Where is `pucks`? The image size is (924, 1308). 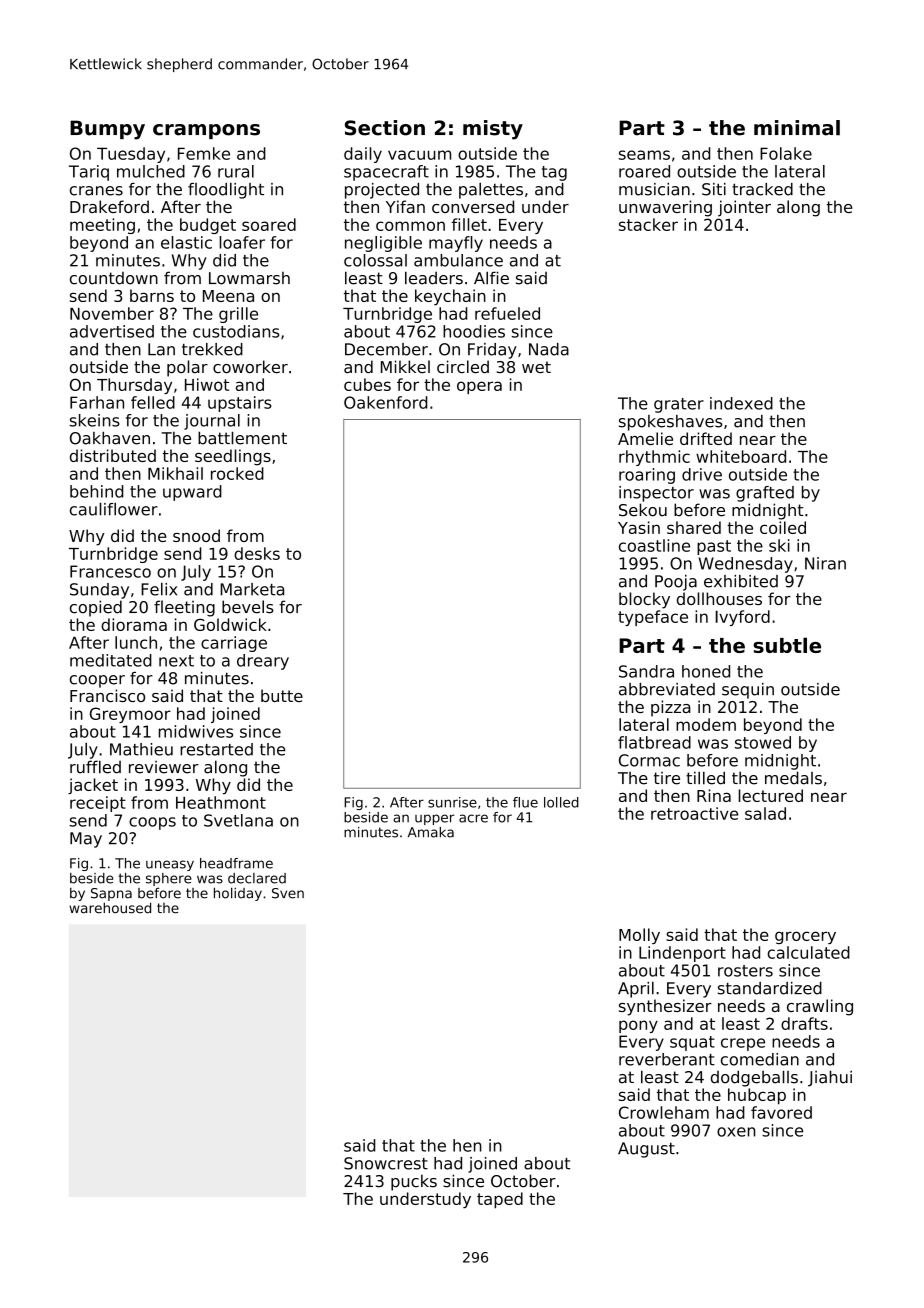 pucks is located at coordinates (414, 1182).
